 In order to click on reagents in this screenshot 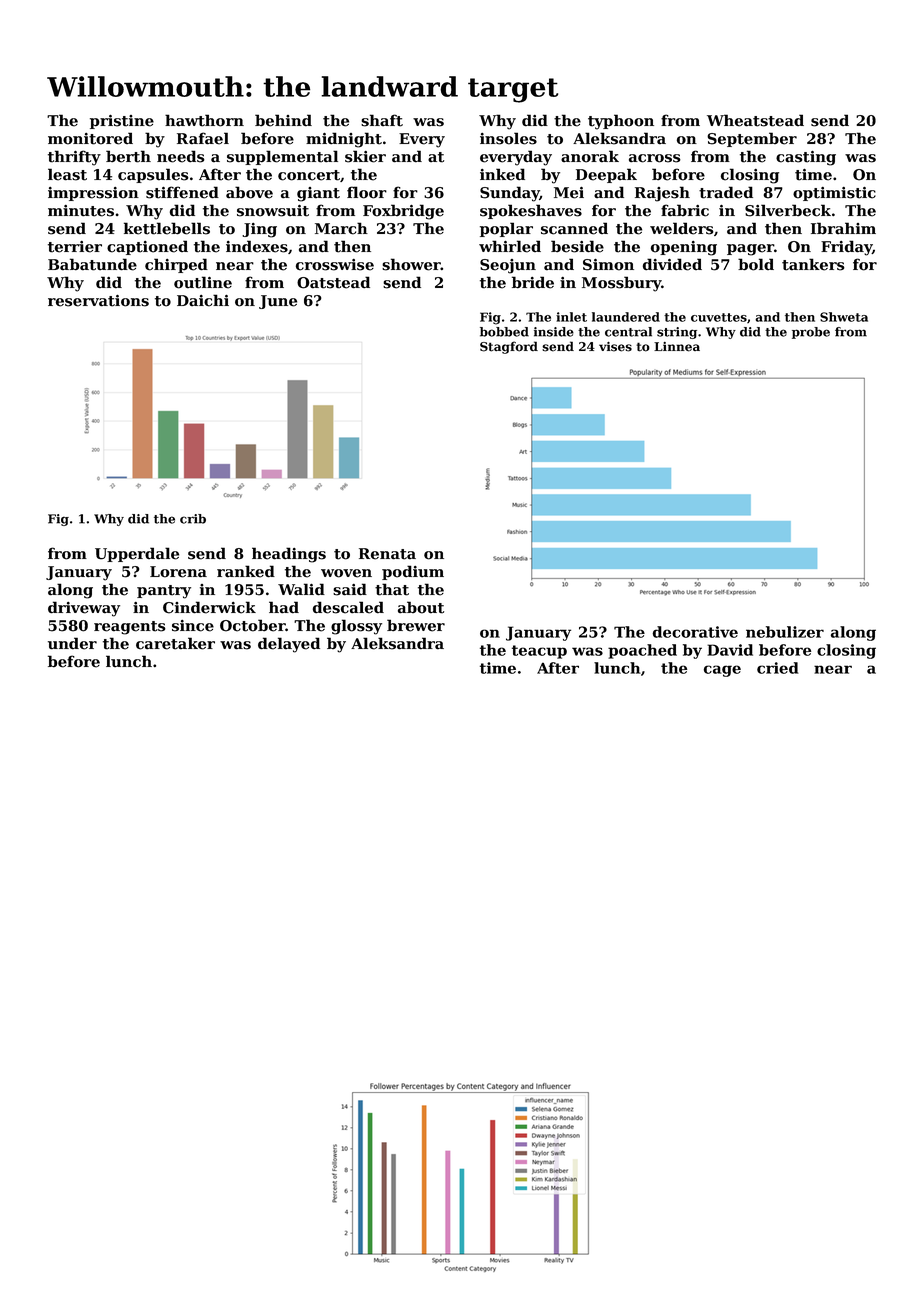, I will do `click(130, 628)`.
